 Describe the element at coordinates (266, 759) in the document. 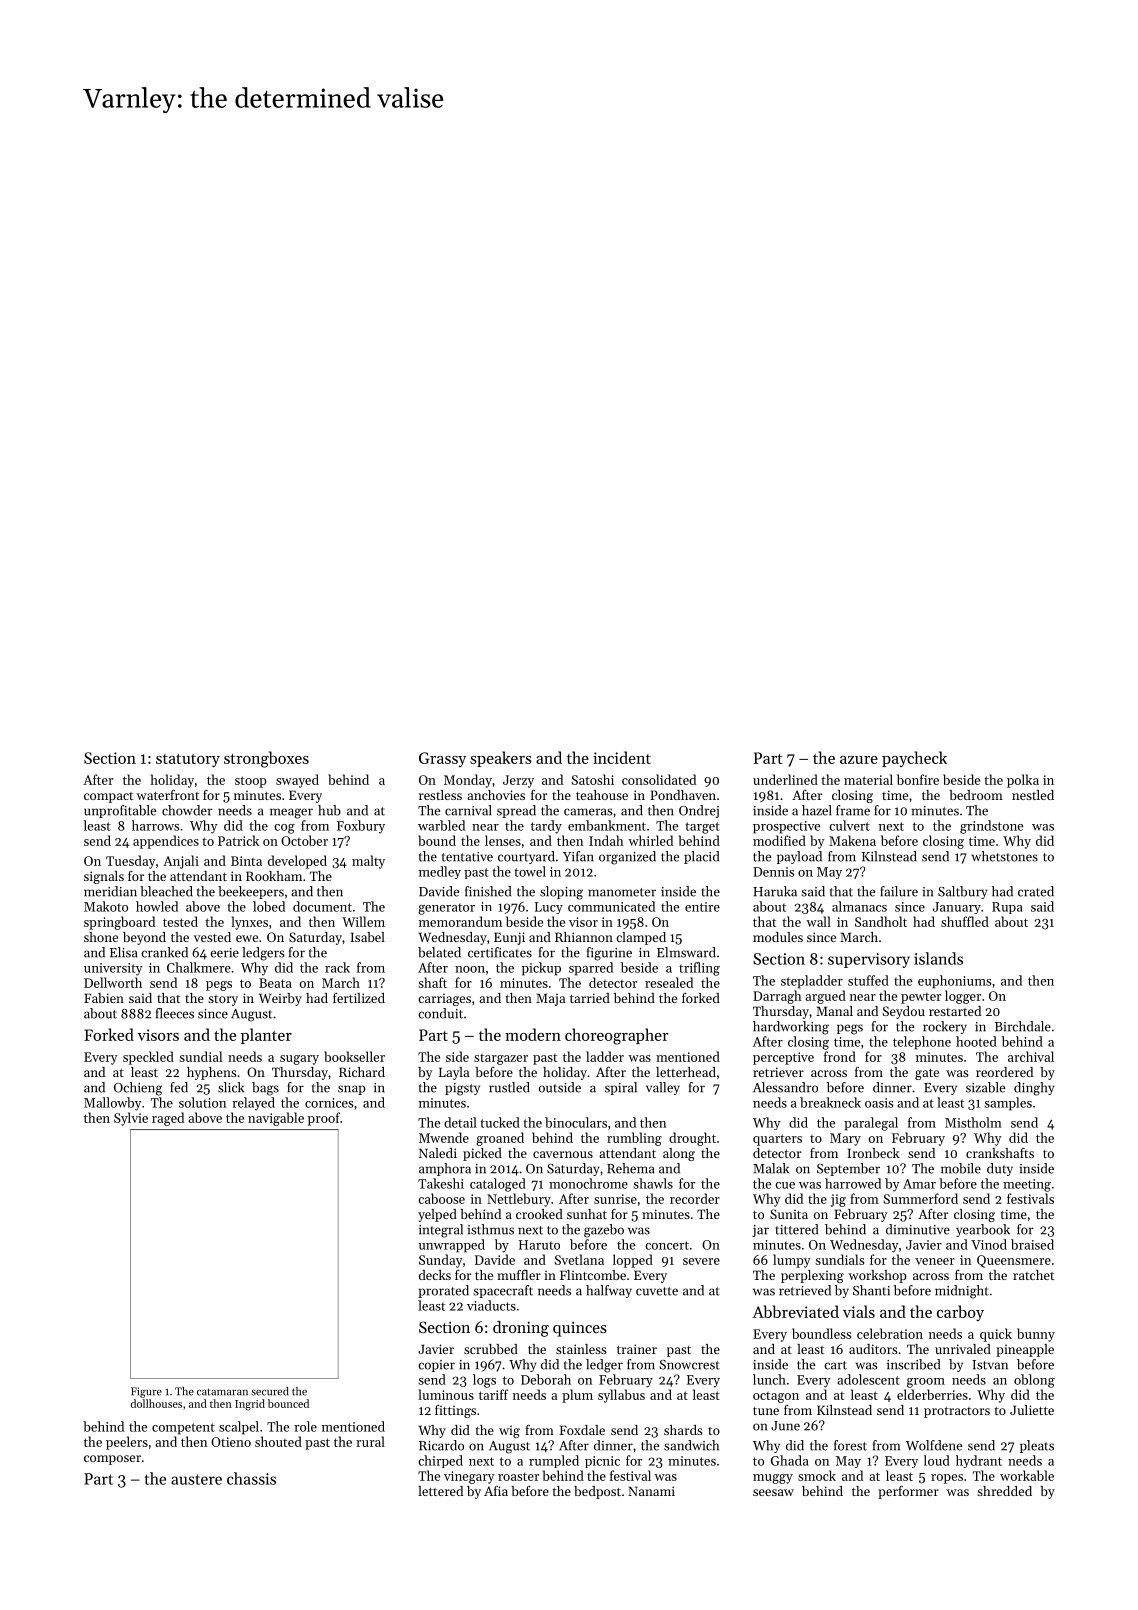

I see `strongboxes` at that location.
